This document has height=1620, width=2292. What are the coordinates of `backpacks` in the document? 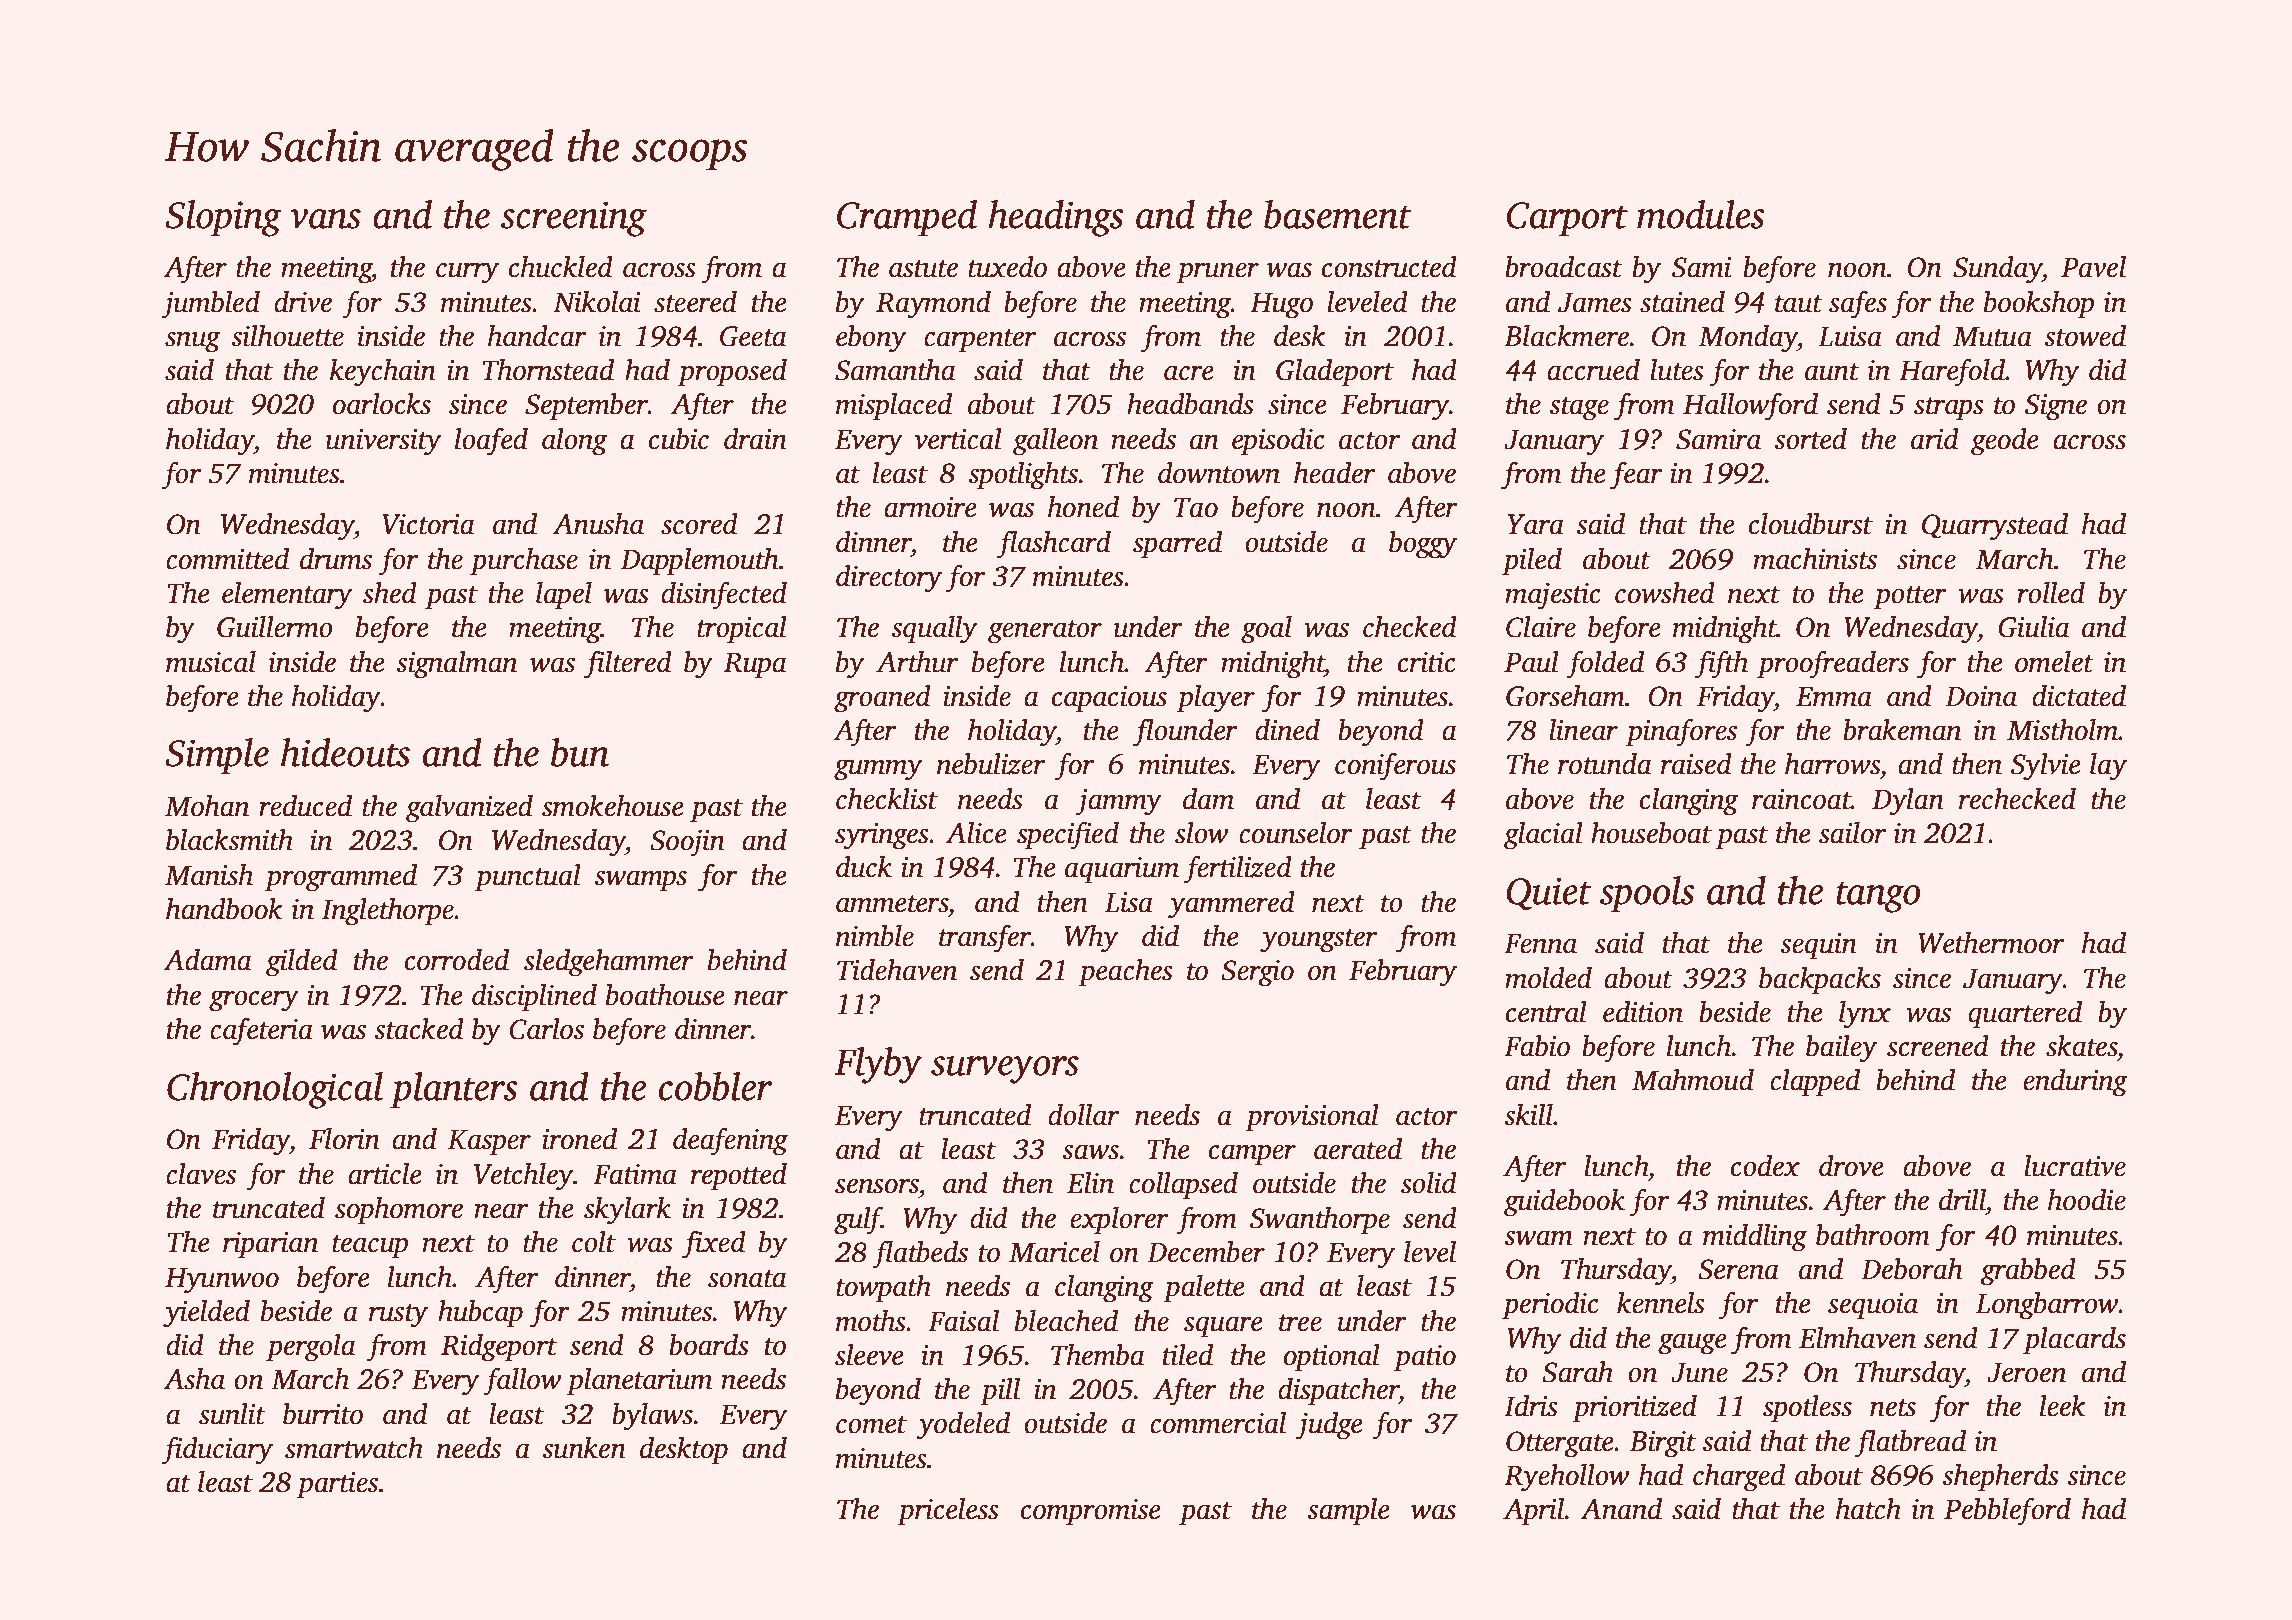 It's located at (1820, 981).
